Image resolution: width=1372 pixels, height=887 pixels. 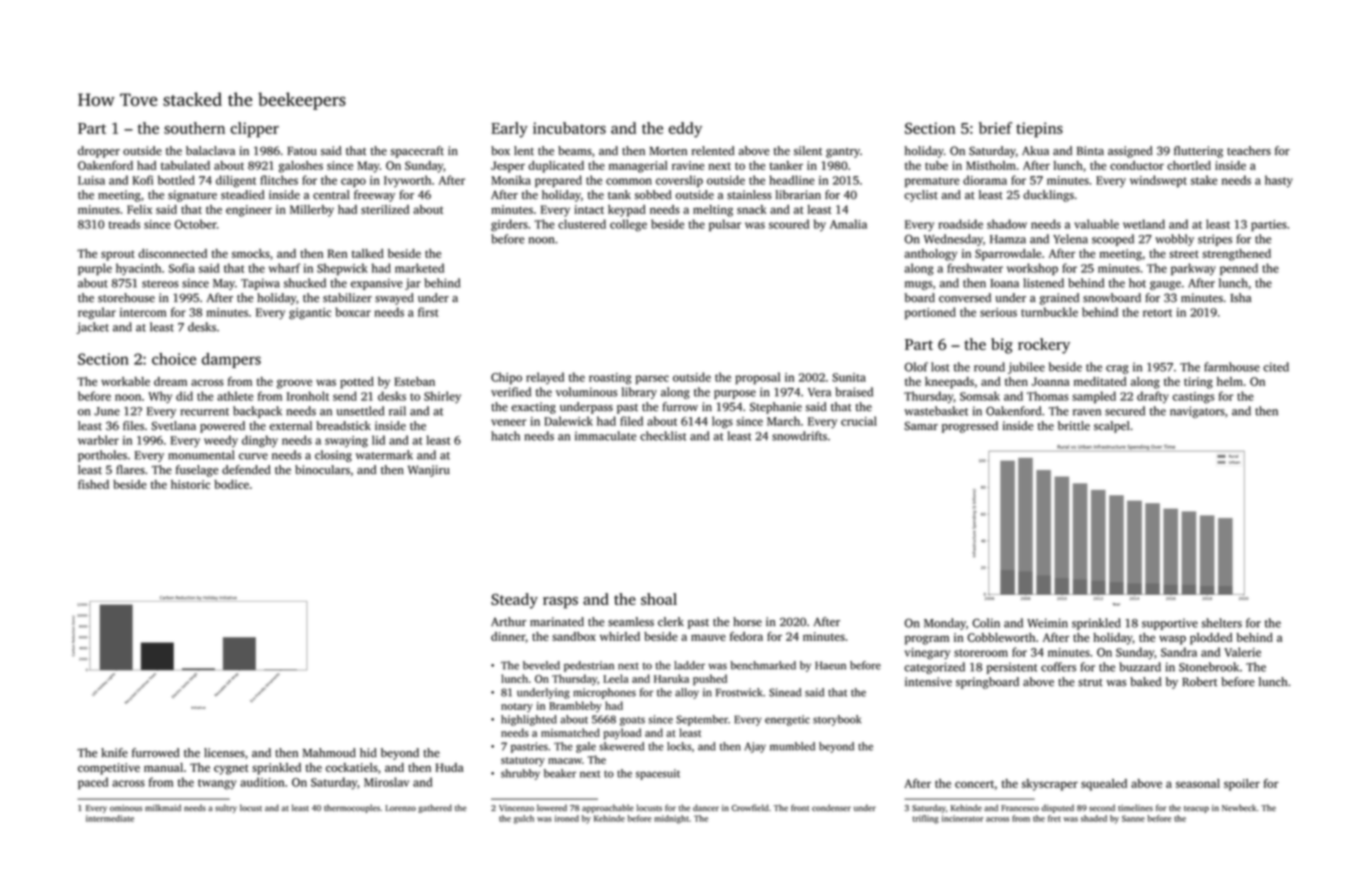 I want to click on checklist, so click(x=663, y=436).
